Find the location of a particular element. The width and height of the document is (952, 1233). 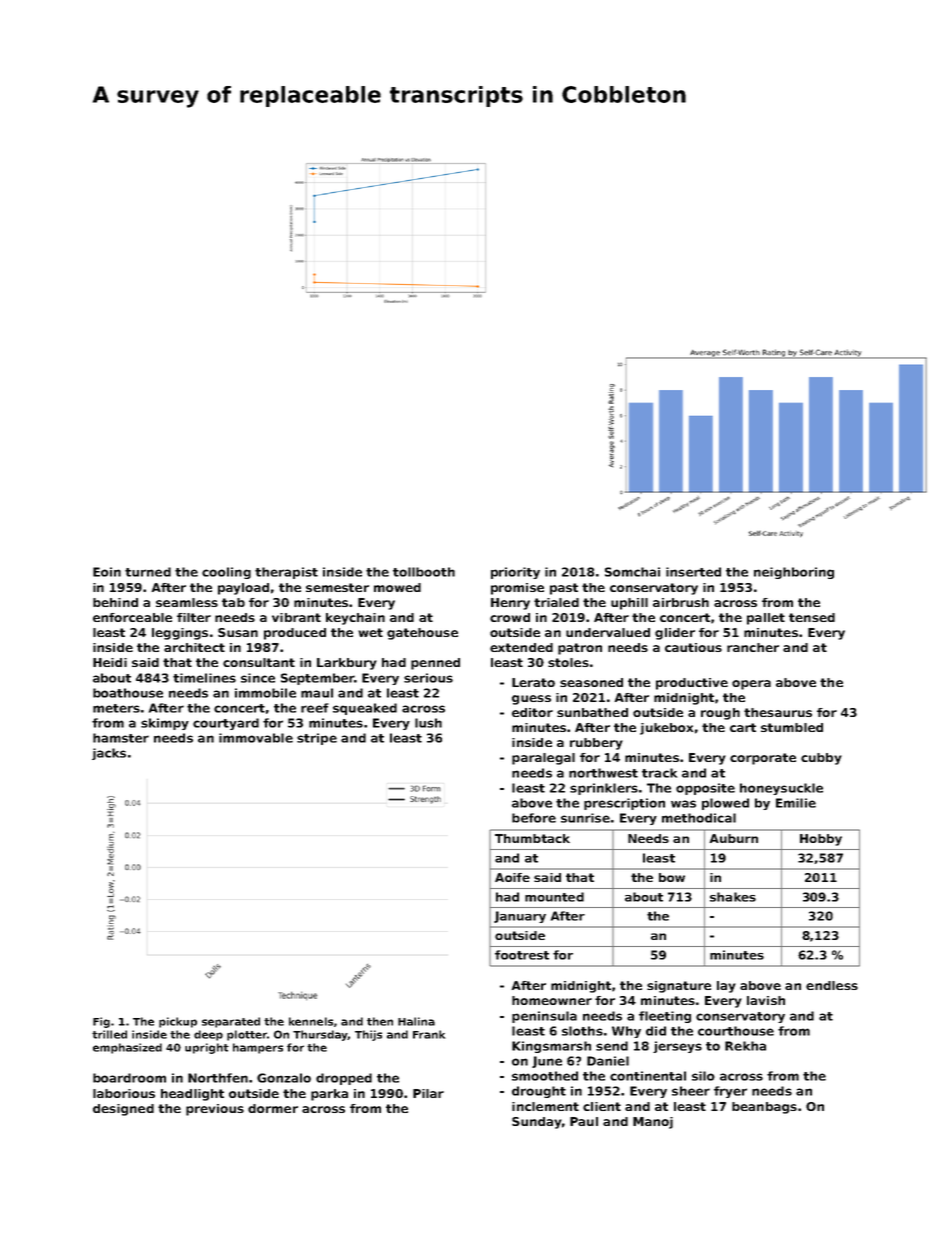

stripe is located at coordinates (317, 739).
